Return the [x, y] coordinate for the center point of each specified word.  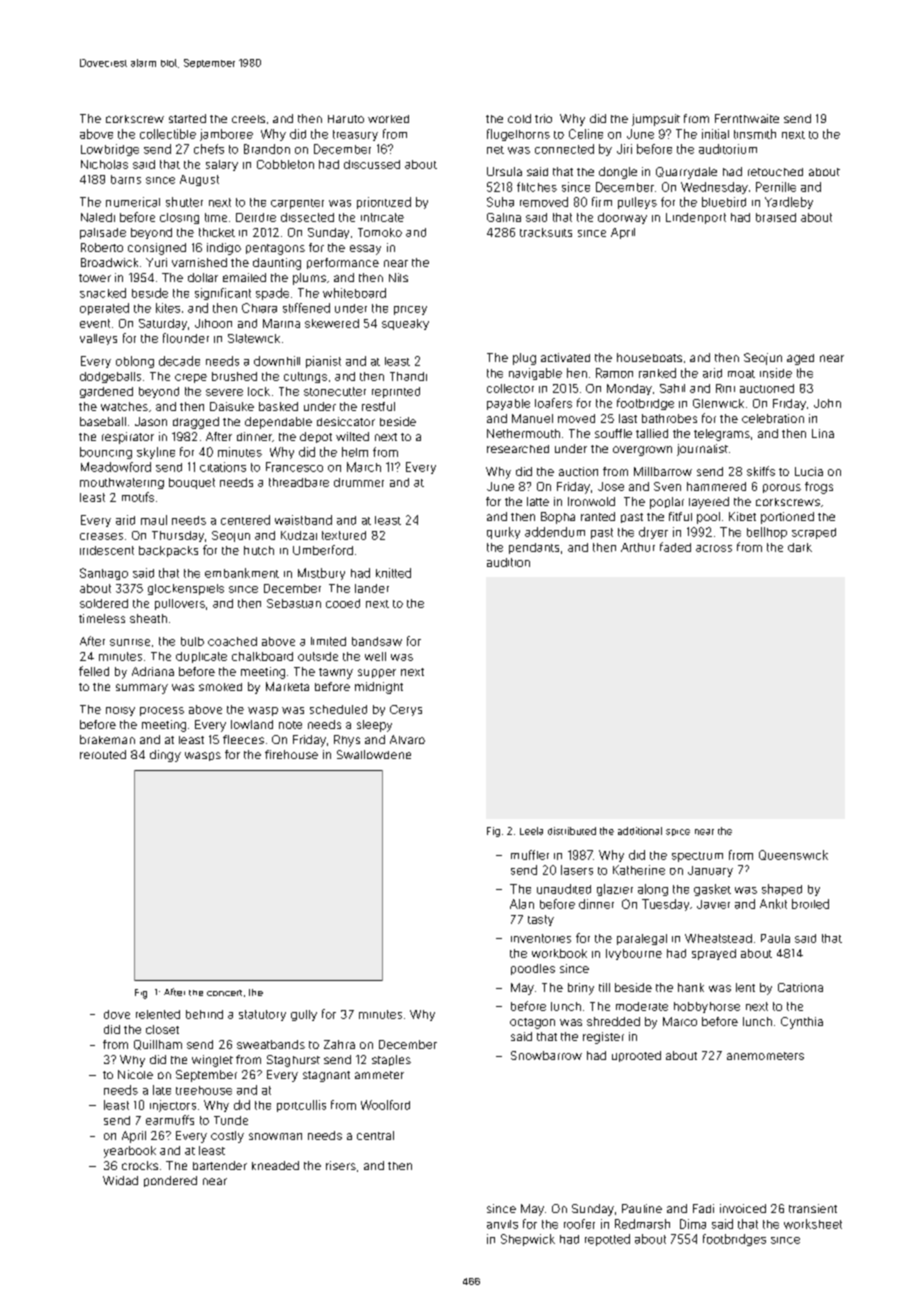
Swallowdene [374, 754]
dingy [165, 756]
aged [800, 359]
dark [800, 547]
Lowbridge [110, 150]
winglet [212, 1061]
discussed [372, 164]
